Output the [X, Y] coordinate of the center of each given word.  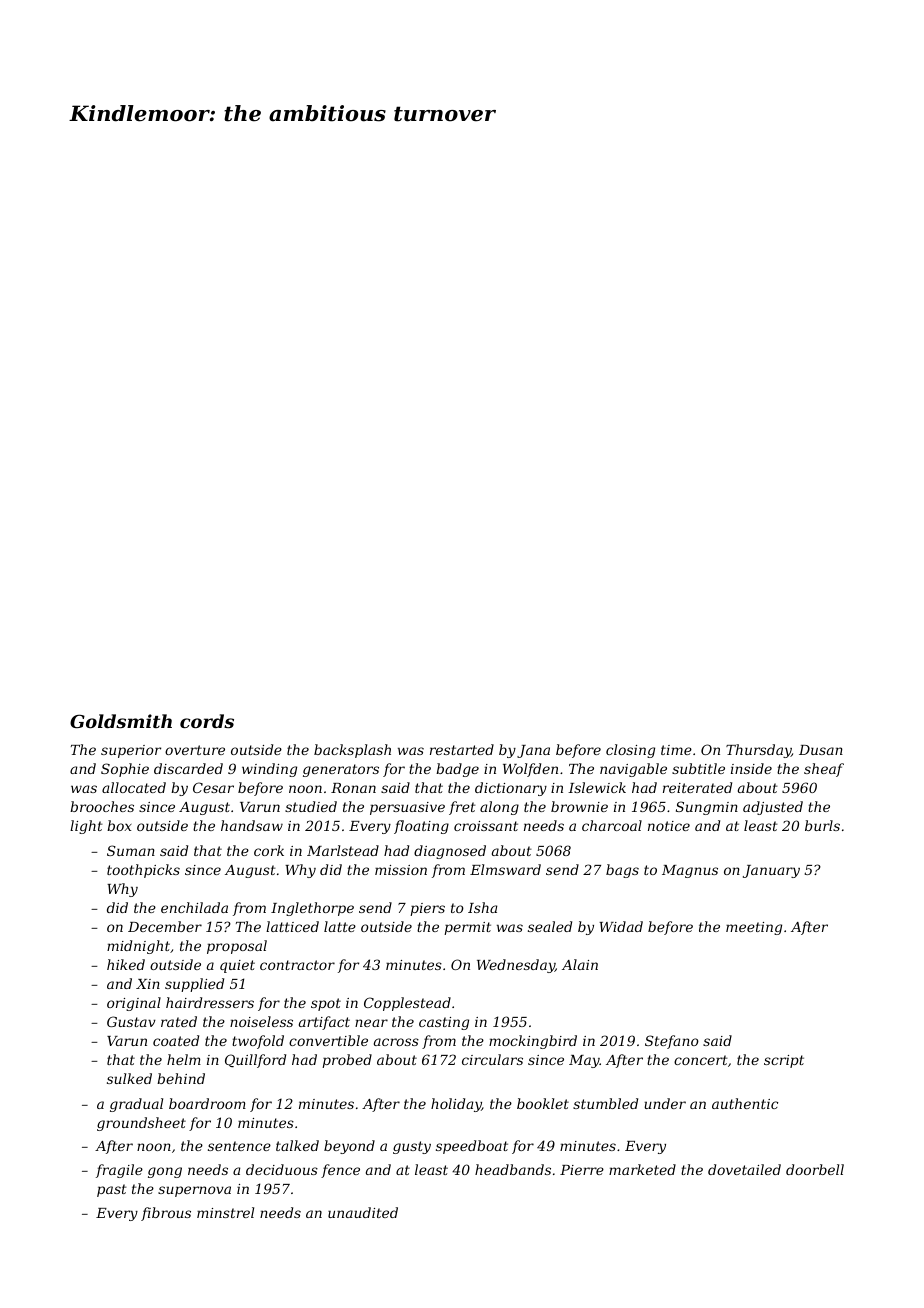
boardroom [207, 1103]
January [771, 871]
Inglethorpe [312, 909]
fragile [119, 1171]
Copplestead [407, 1004]
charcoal [612, 825]
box [119, 825]
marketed [642, 1169]
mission [401, 870]
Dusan [821, 750]
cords [207, 721]
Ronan [353, 788]
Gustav [131, 1021]
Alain [580, 964]
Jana [533, 751]
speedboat [472, 1147]
